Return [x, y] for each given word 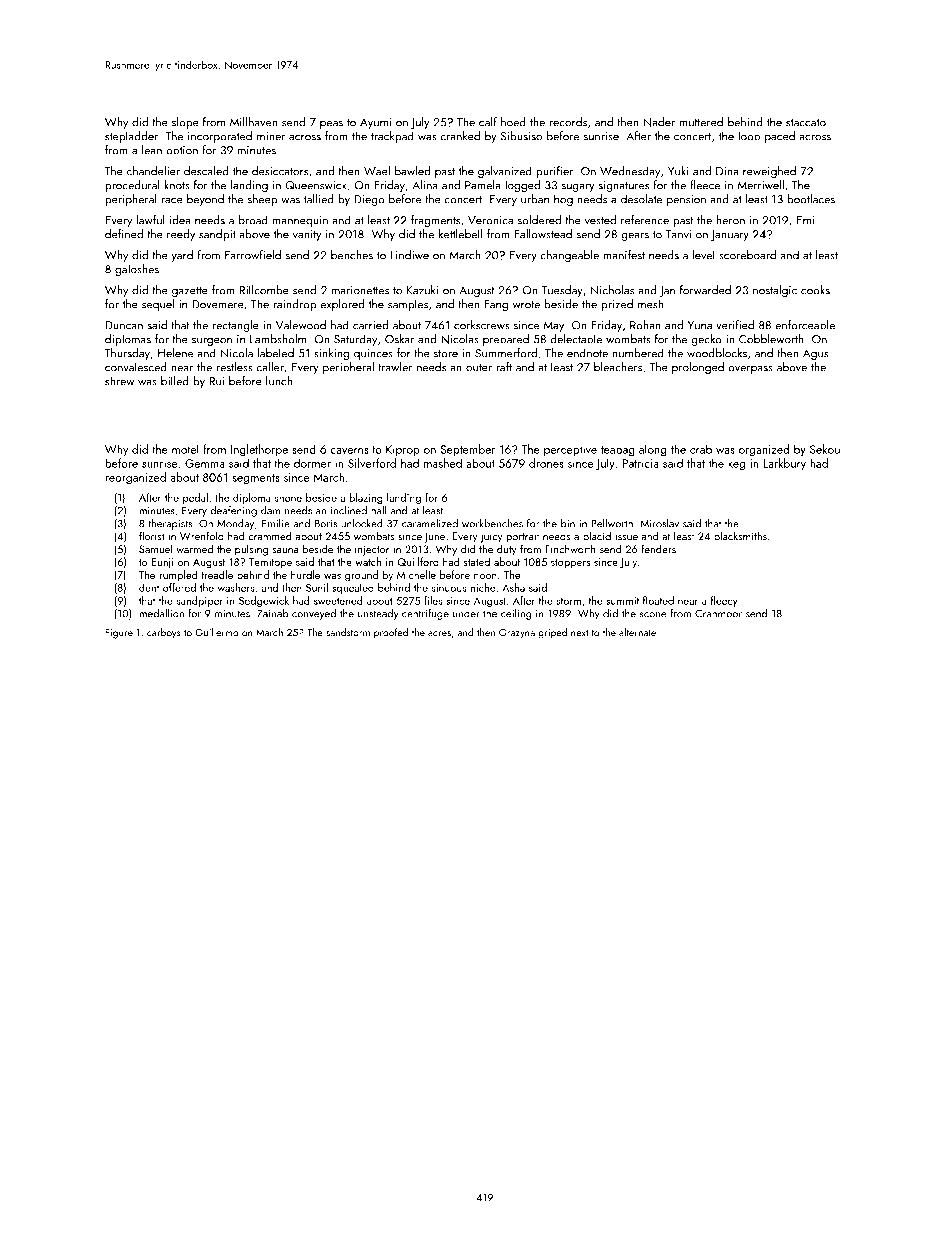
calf [488, 122]
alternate [637, 632]
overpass [750, 370]
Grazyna [517, 634]
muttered [701, 122]
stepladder [131, 137]
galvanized [505, 172]
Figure [119, 634]
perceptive [570, 450]
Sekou [825, 449]
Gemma [205, 463]
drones [546, 463]
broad [253, 220]
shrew [119, 381]
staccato [806, 123]
